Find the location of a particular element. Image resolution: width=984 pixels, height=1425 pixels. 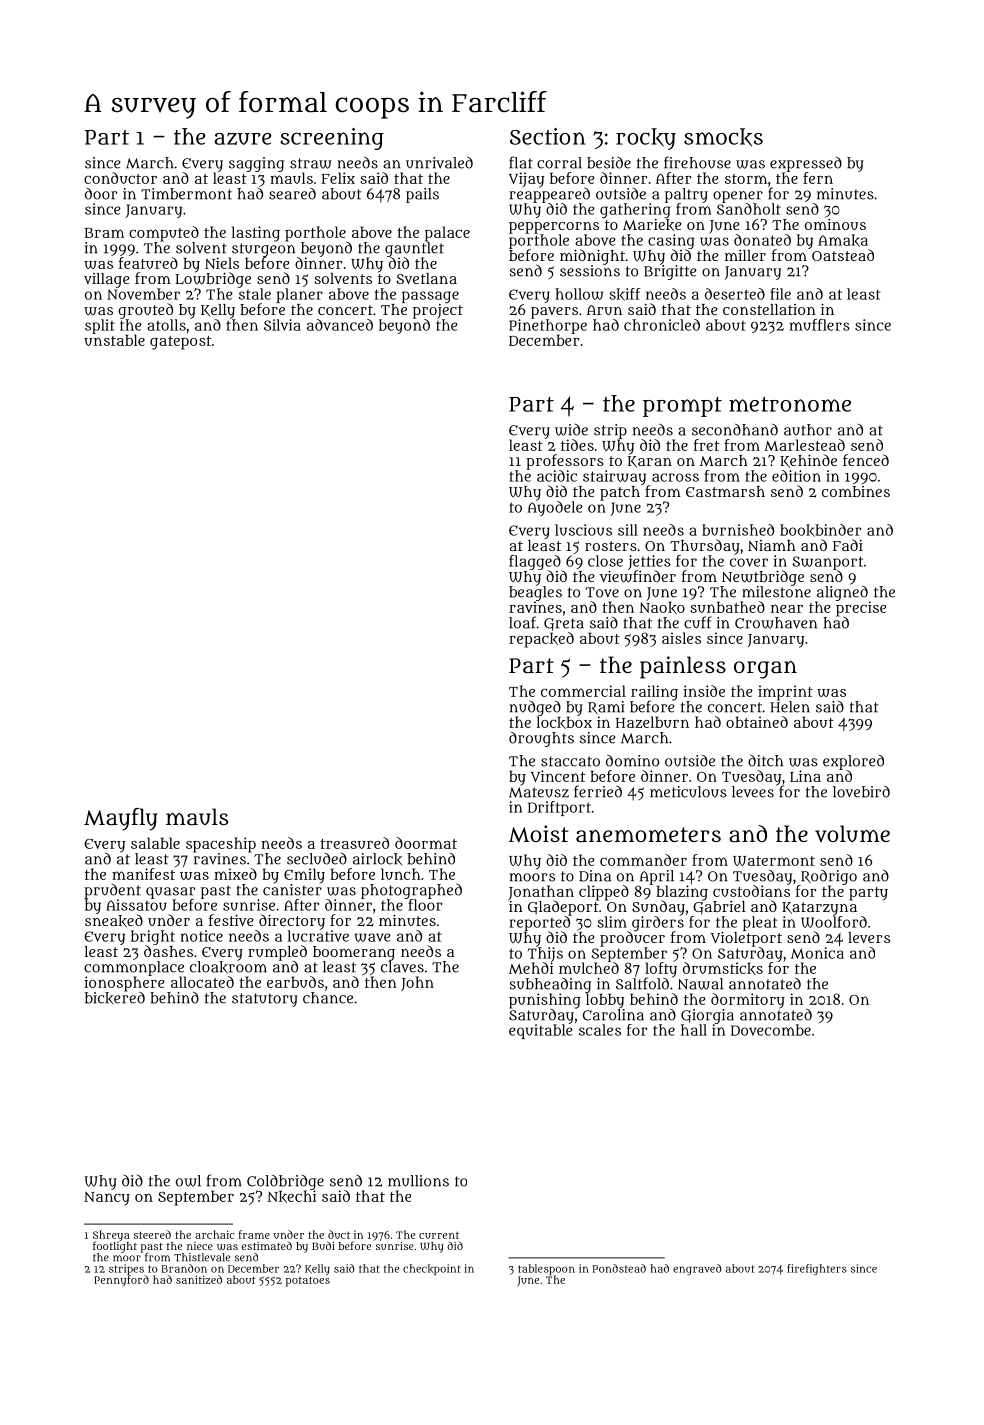

checkpoint is located at coordinates (432, 1269).
